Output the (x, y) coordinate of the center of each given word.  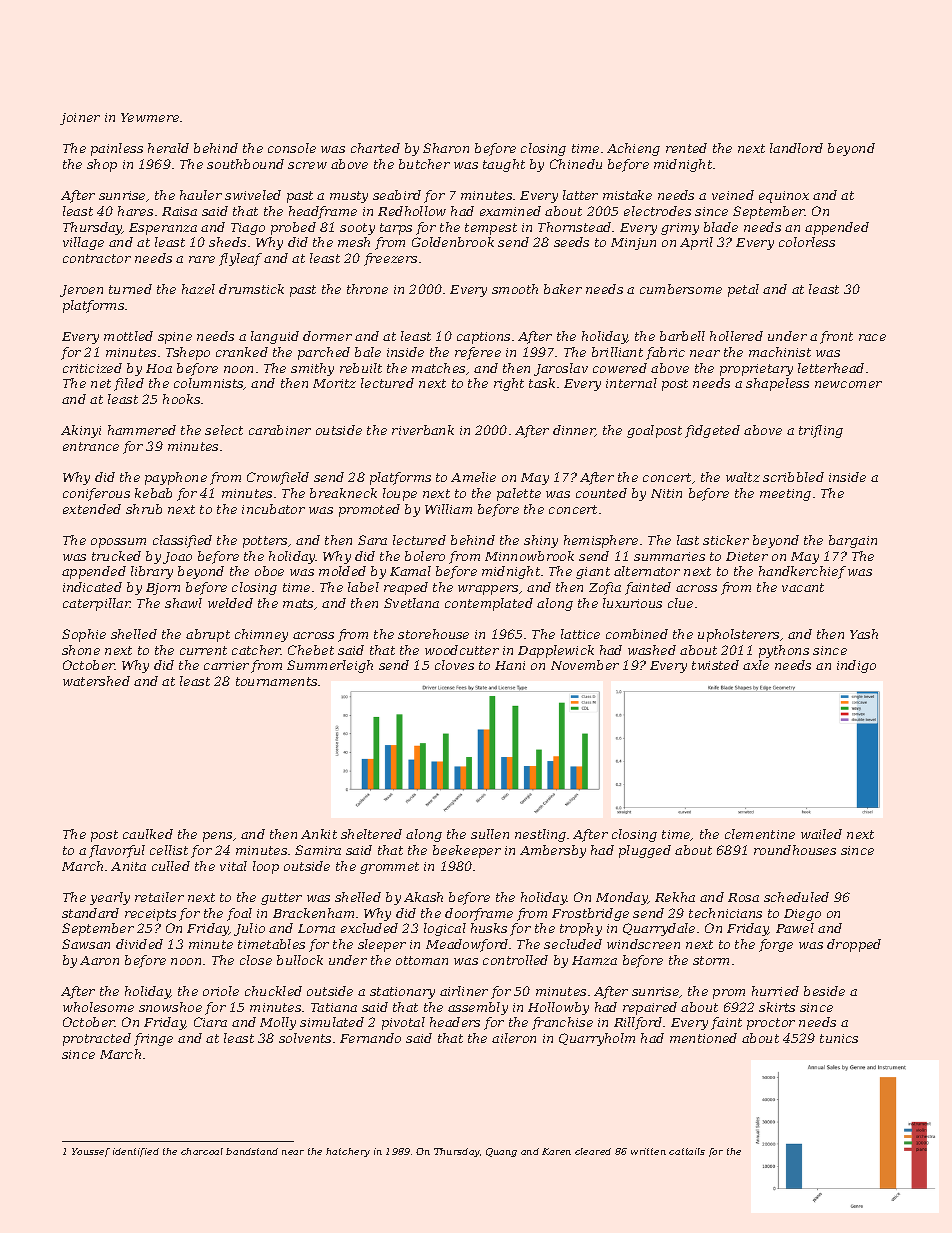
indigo (856, 666)
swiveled (253, 195)
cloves (454, 665)
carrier (226, 665)
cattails (687, 1151)
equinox (784, 197)
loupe (400, 494)
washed (652, 650)
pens (217, 837)
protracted (97, 1039)
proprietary (756, 370)
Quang (501, 1152)
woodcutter (462, 650)
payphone (176, 478)
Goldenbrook (453, 242)
